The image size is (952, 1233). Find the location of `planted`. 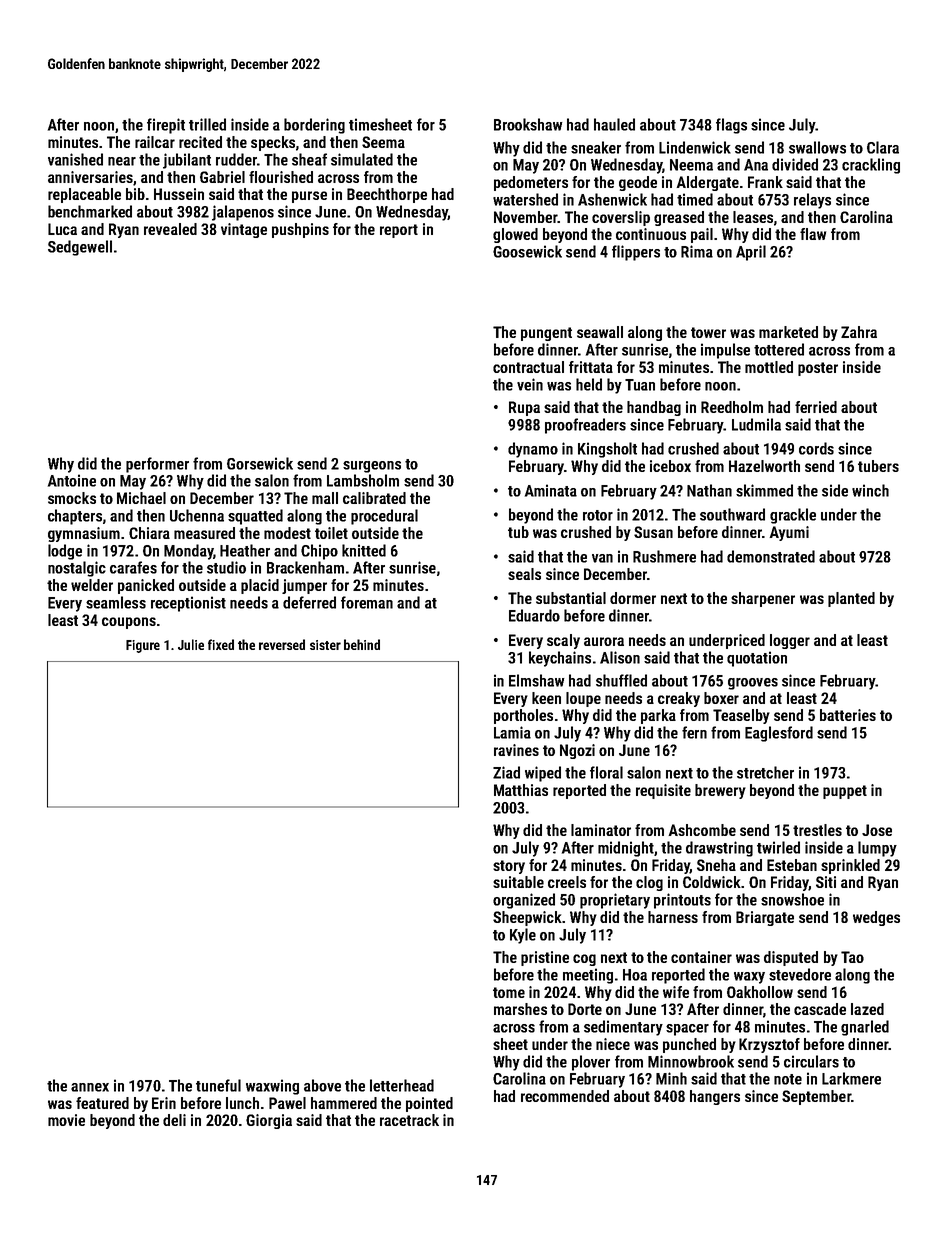

planted is located at coordinates (851, 599).
